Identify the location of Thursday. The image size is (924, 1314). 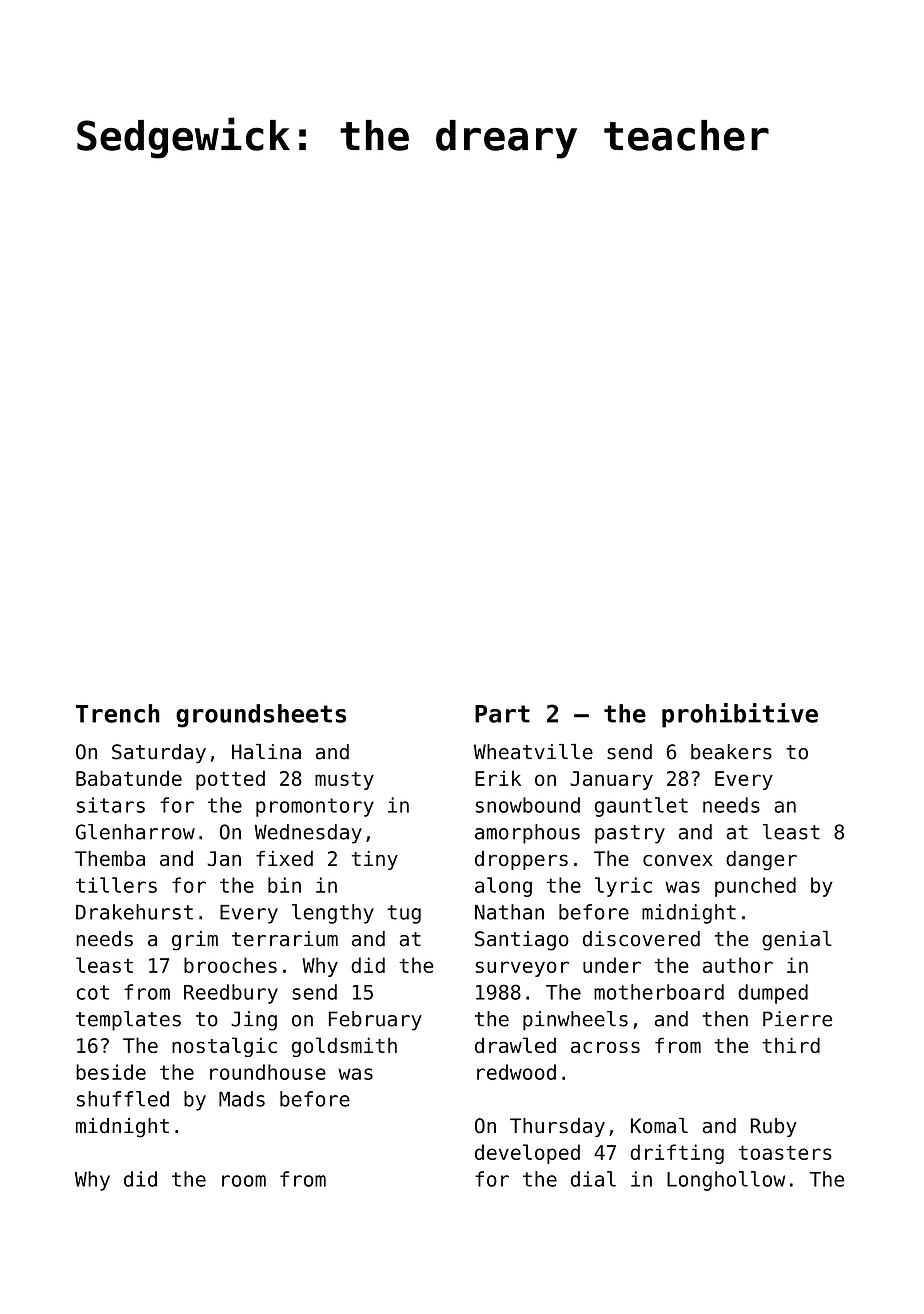
(557, 1127).
